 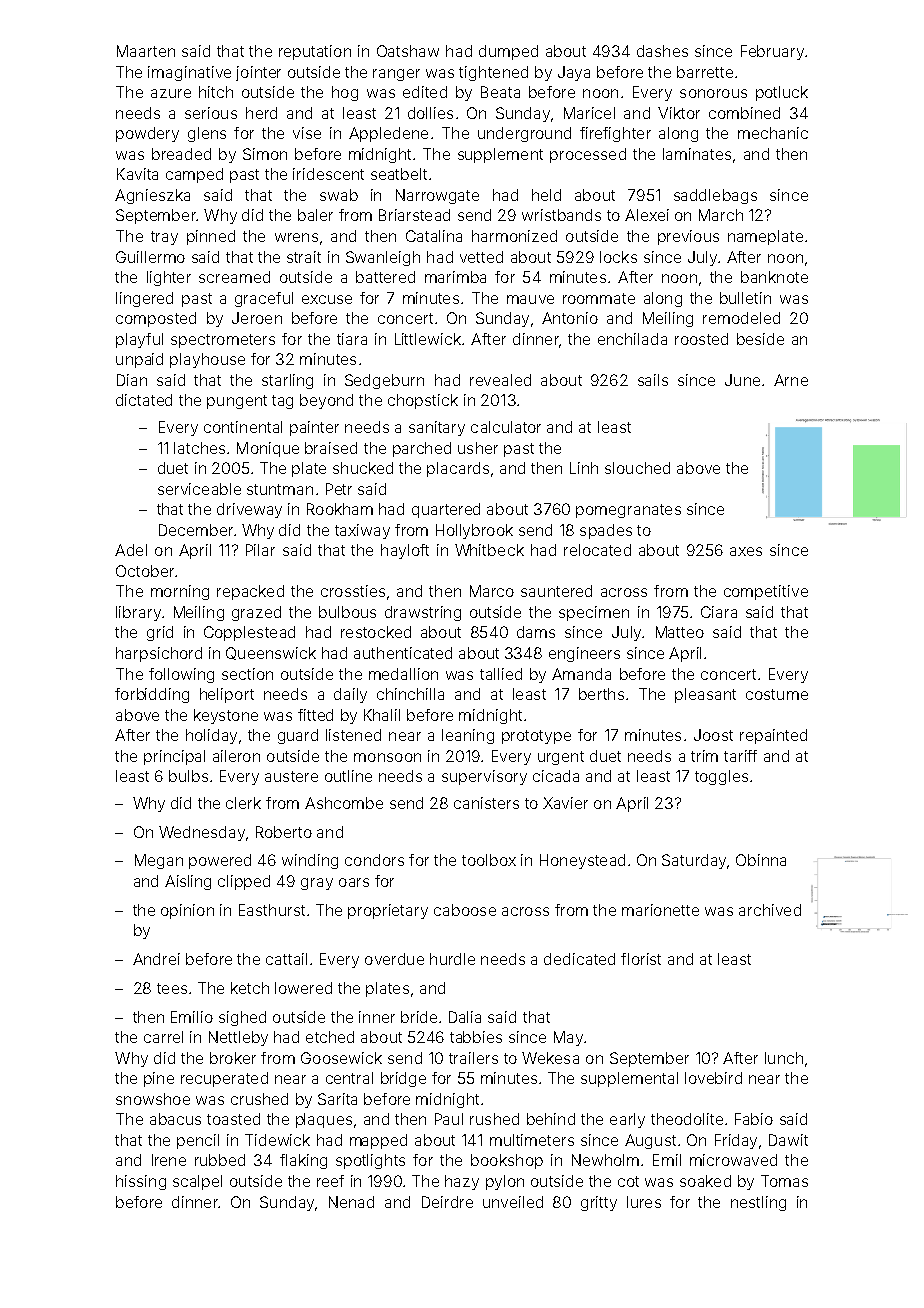 What do you see at coordinates (141, 1182) in the document?
I see `hissing` at bounding box center [141, 1182].
